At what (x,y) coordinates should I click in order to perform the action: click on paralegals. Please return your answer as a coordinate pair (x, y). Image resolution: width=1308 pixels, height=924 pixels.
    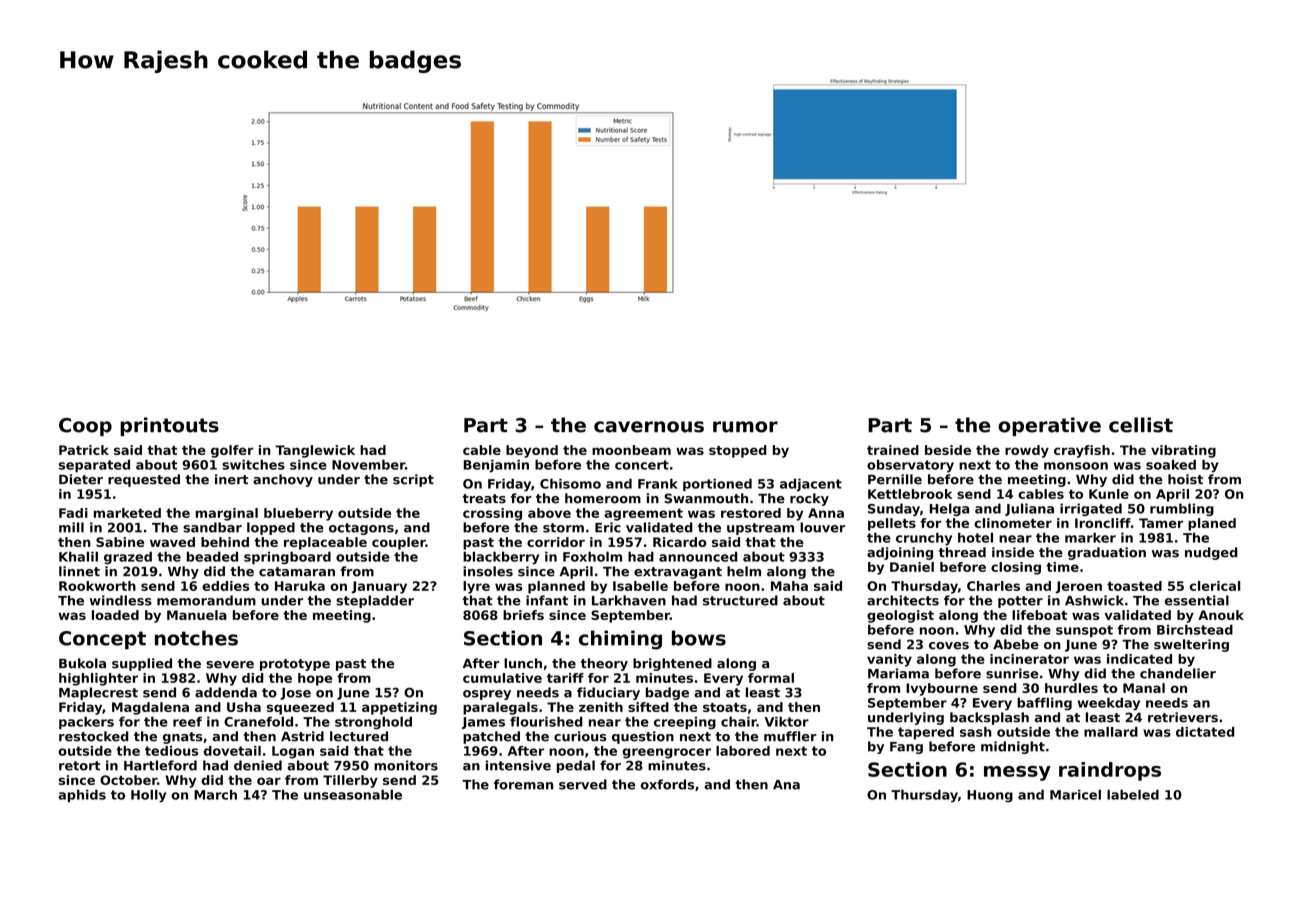
    Looking at the image, I should click on (500, 708).
